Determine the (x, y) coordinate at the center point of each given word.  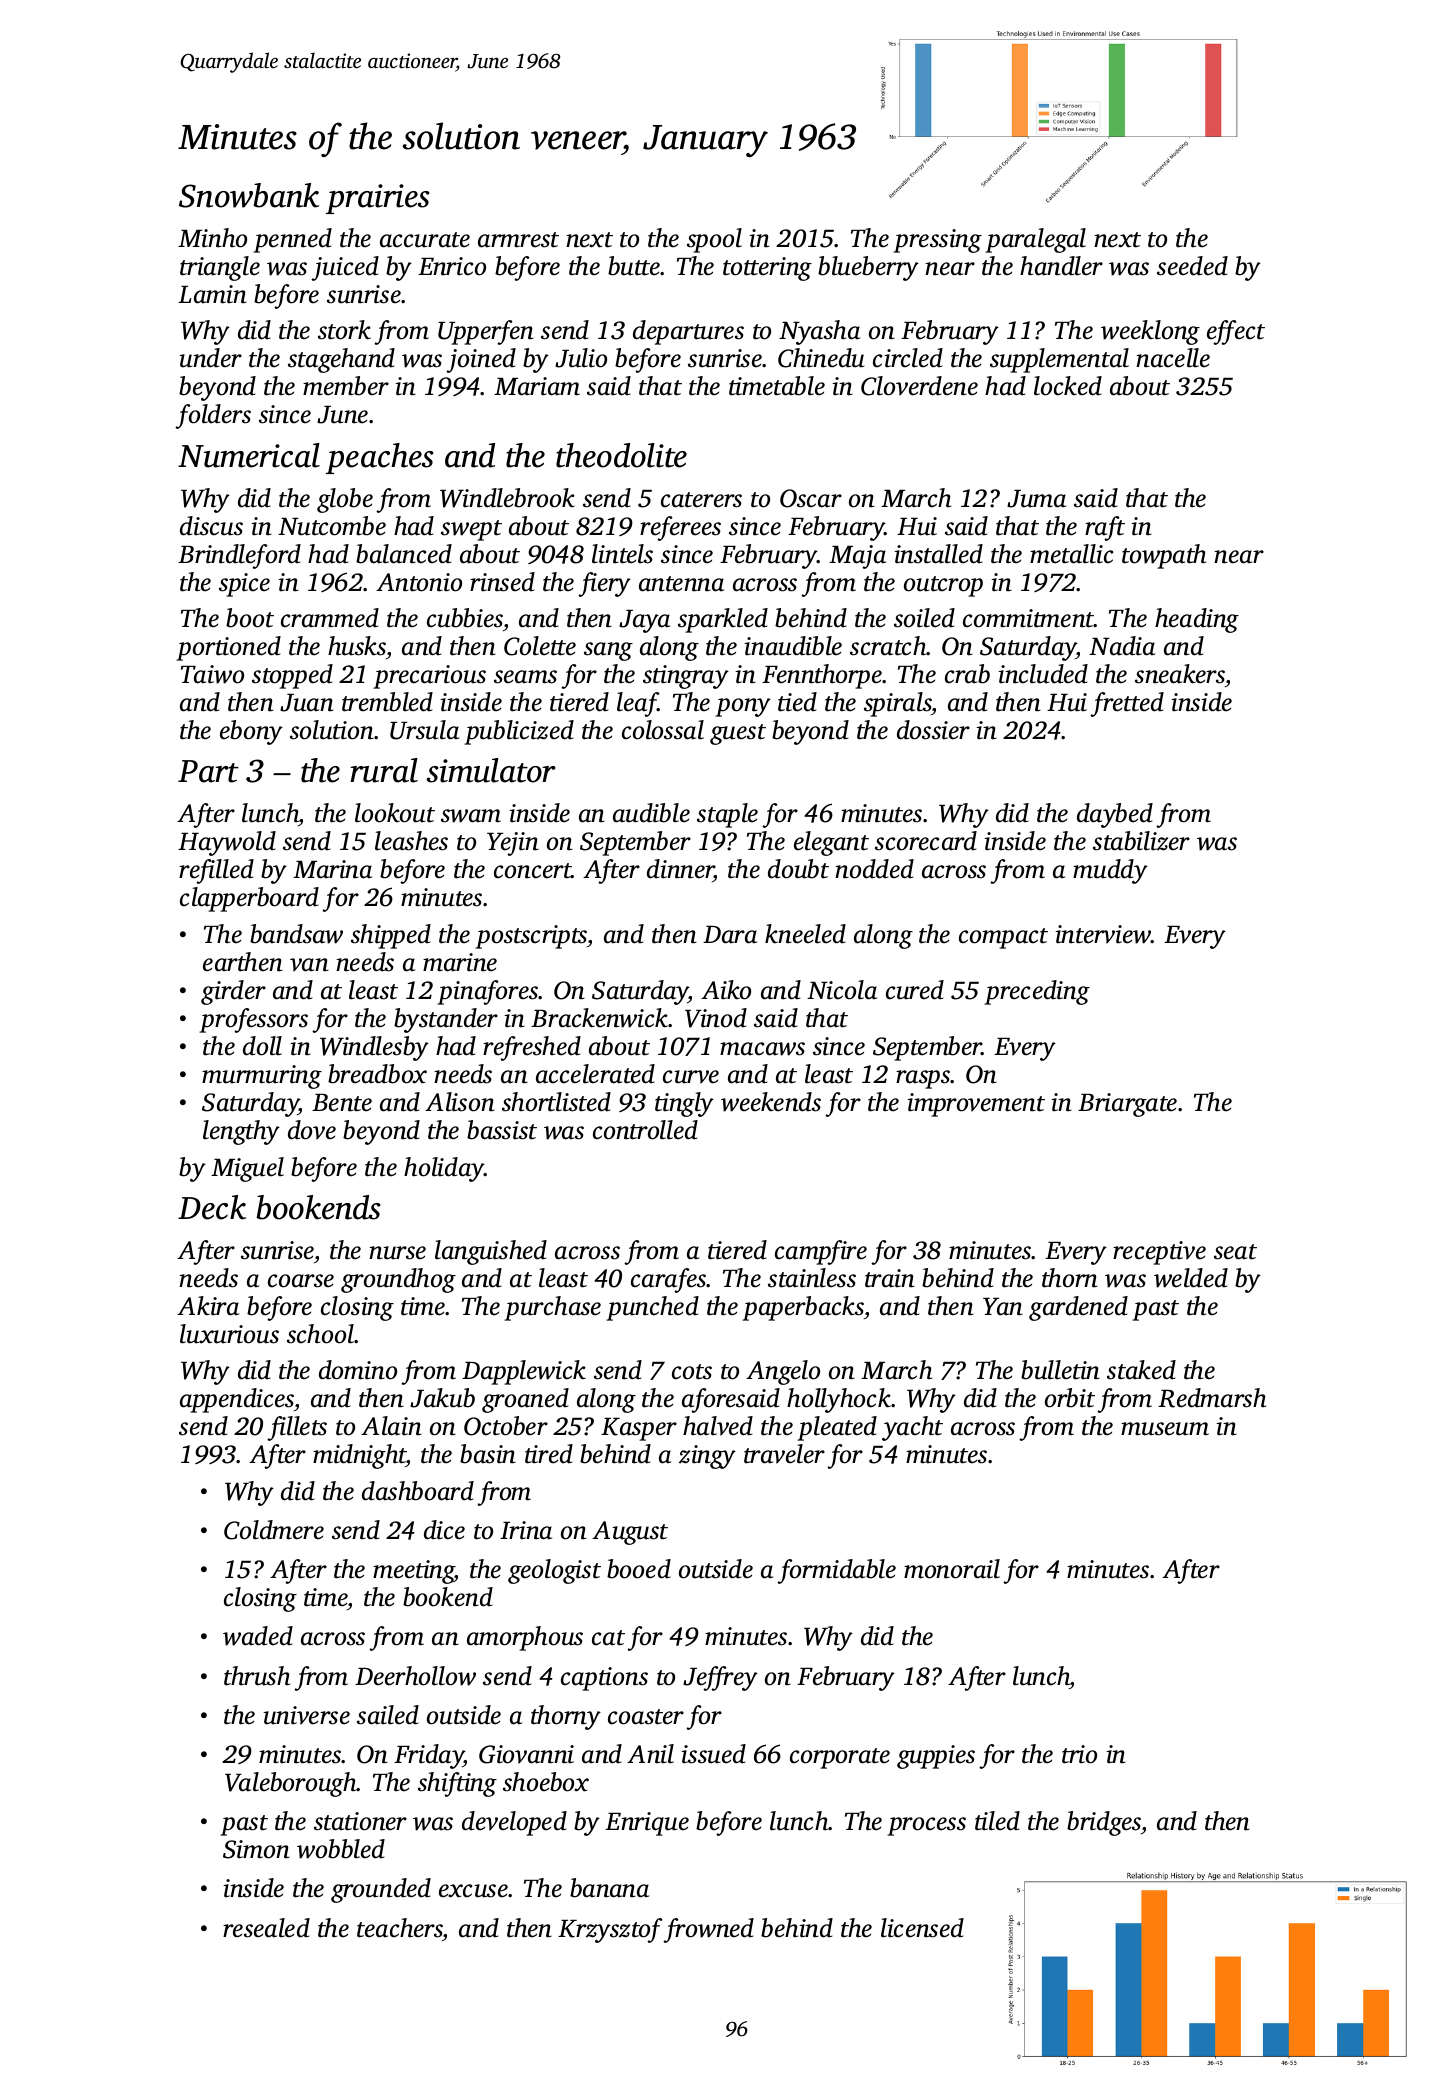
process (926, 1826)
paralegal (1035, 240)
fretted (1127, 704)
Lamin (212, 294)
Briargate (1127, 1105)
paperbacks (803, 1308)
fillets (297, 1428)
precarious (429, 677)
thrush (257, 1676)
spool (714, 240)
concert (533, 871)
